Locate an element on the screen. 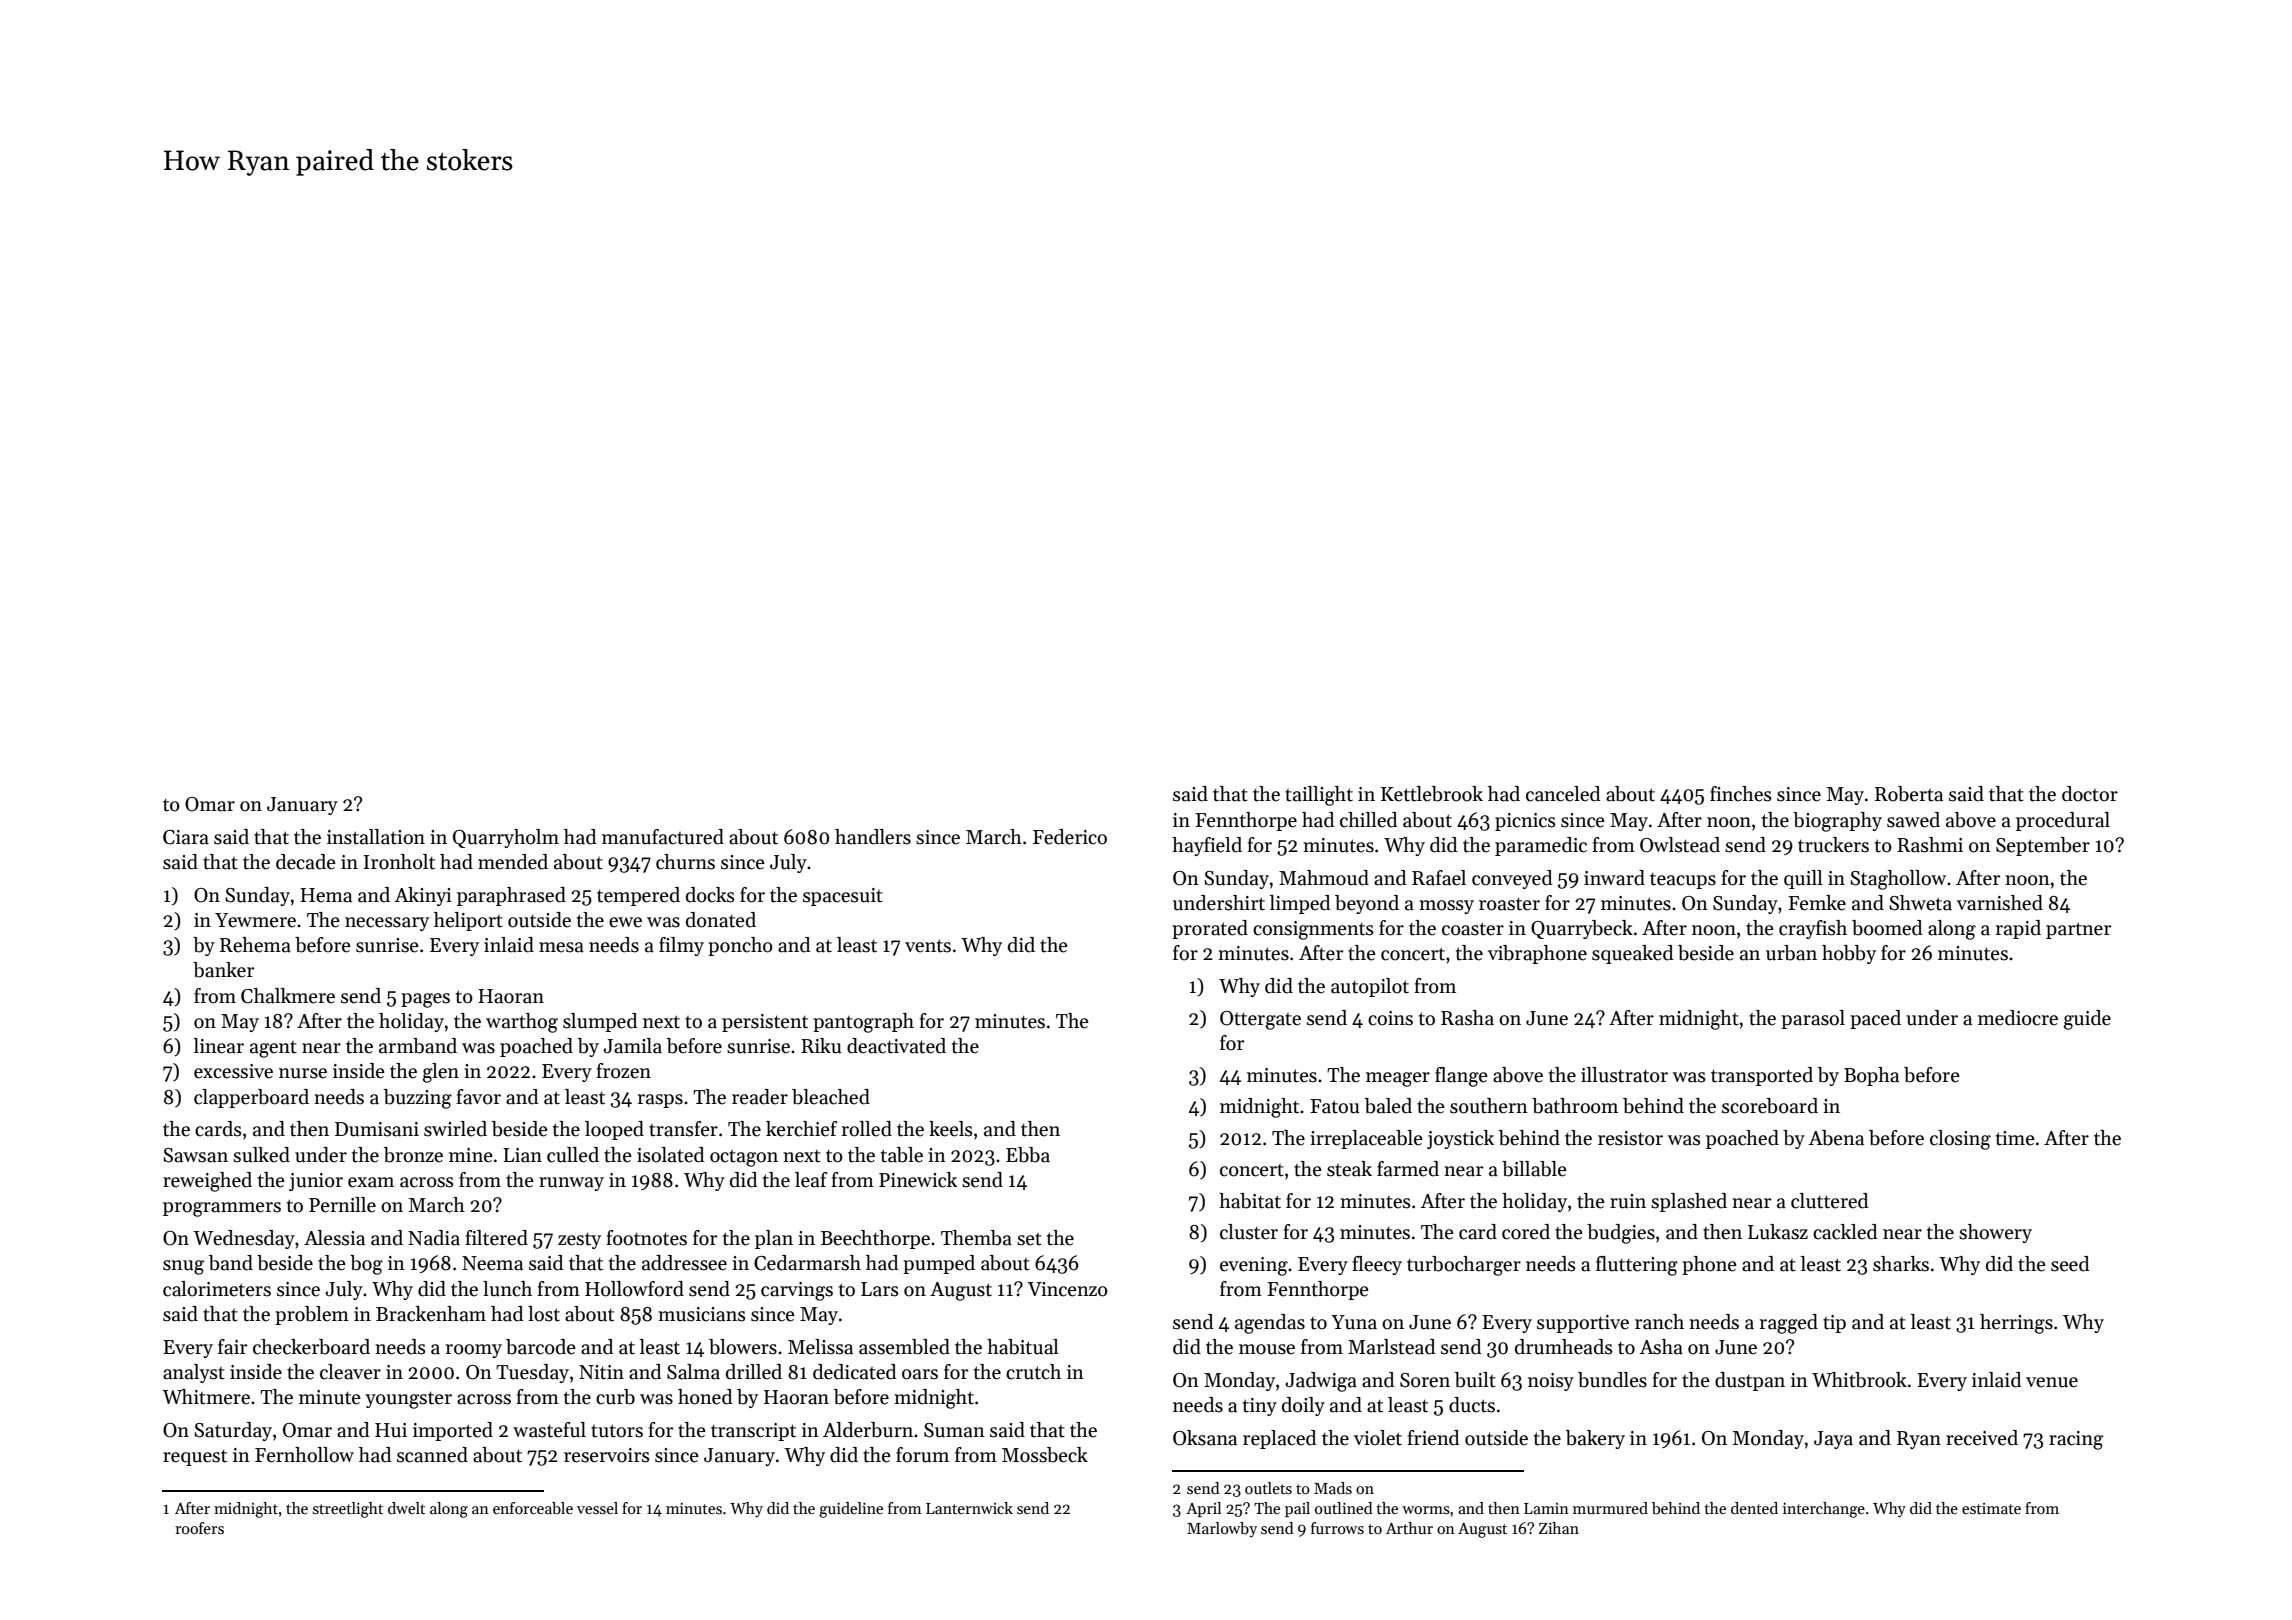  finches is located at coordinates (1740, 794).
